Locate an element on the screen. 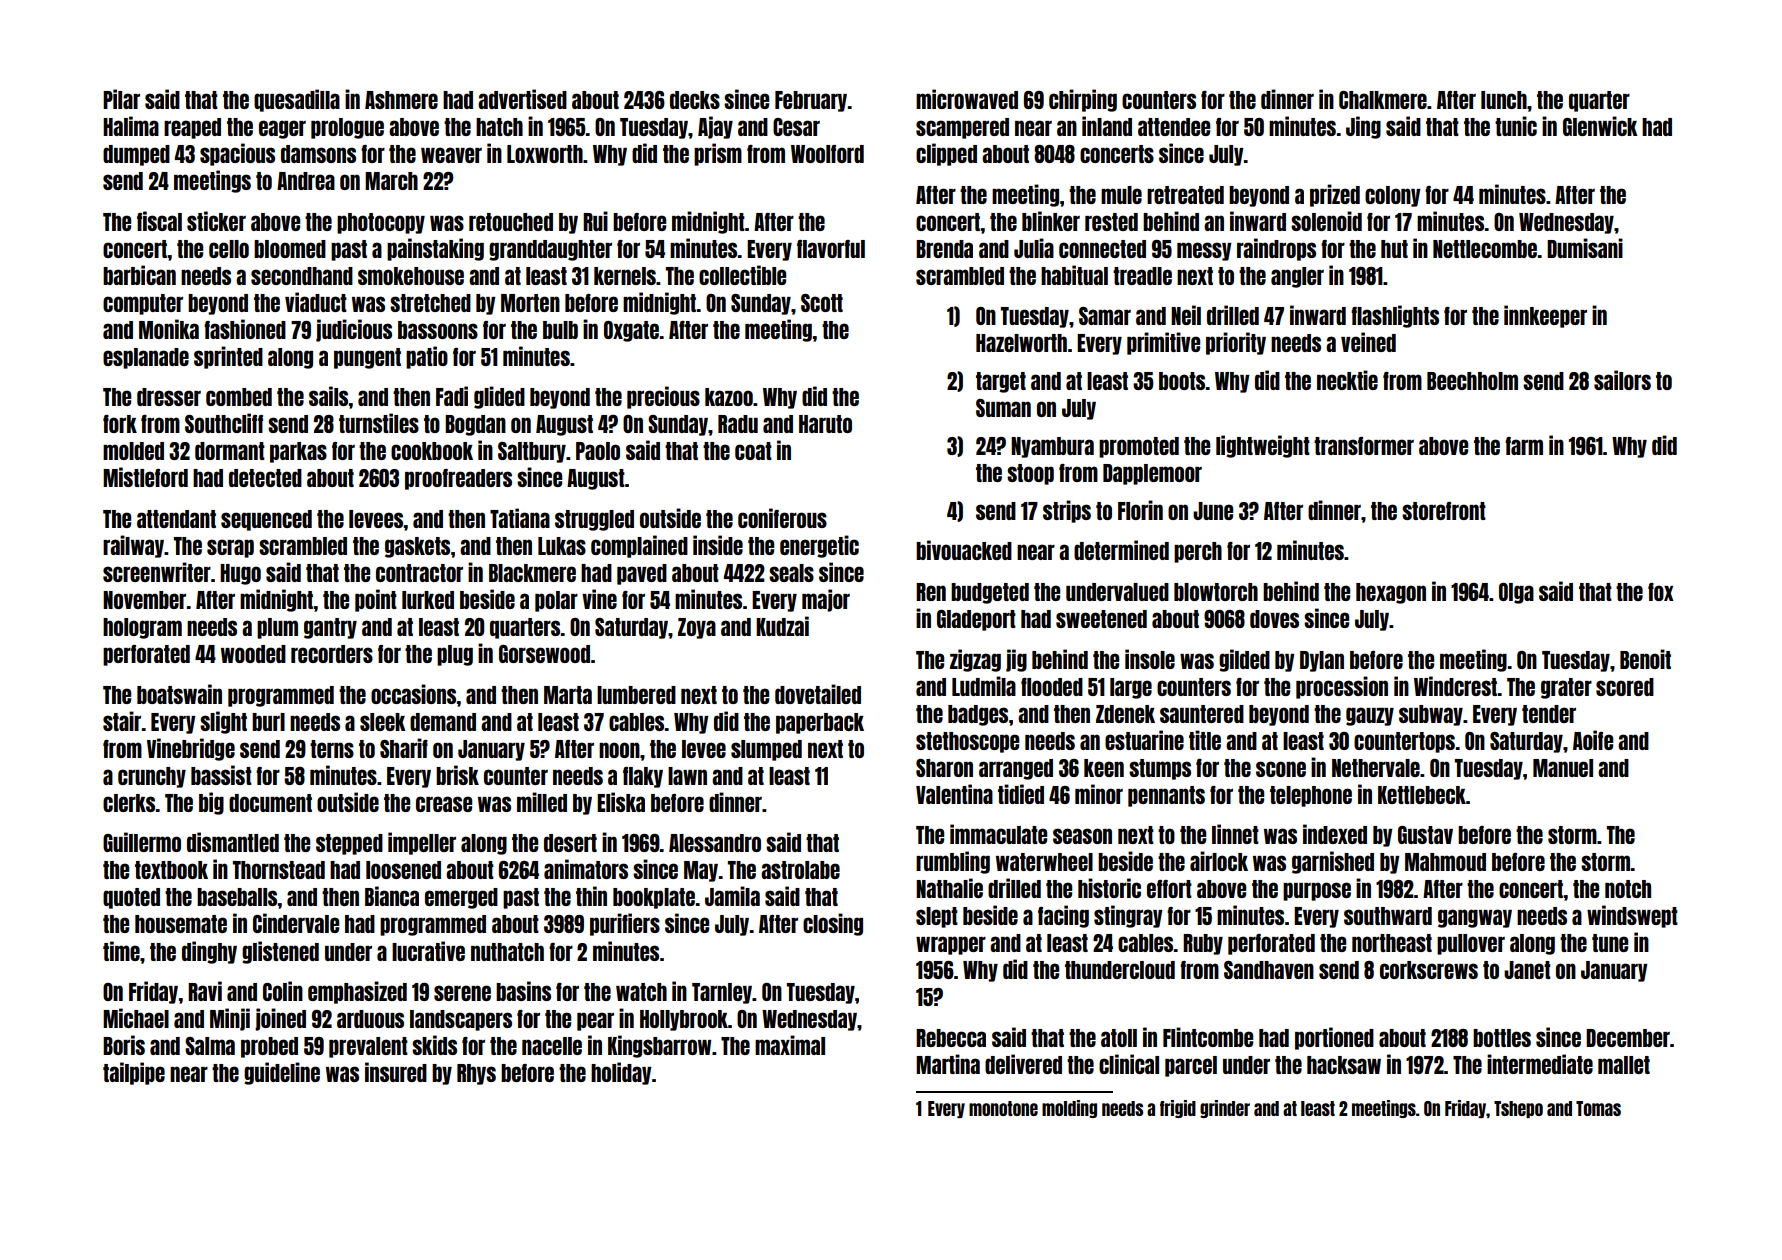  prized is located at coordinates (1335, 195).
